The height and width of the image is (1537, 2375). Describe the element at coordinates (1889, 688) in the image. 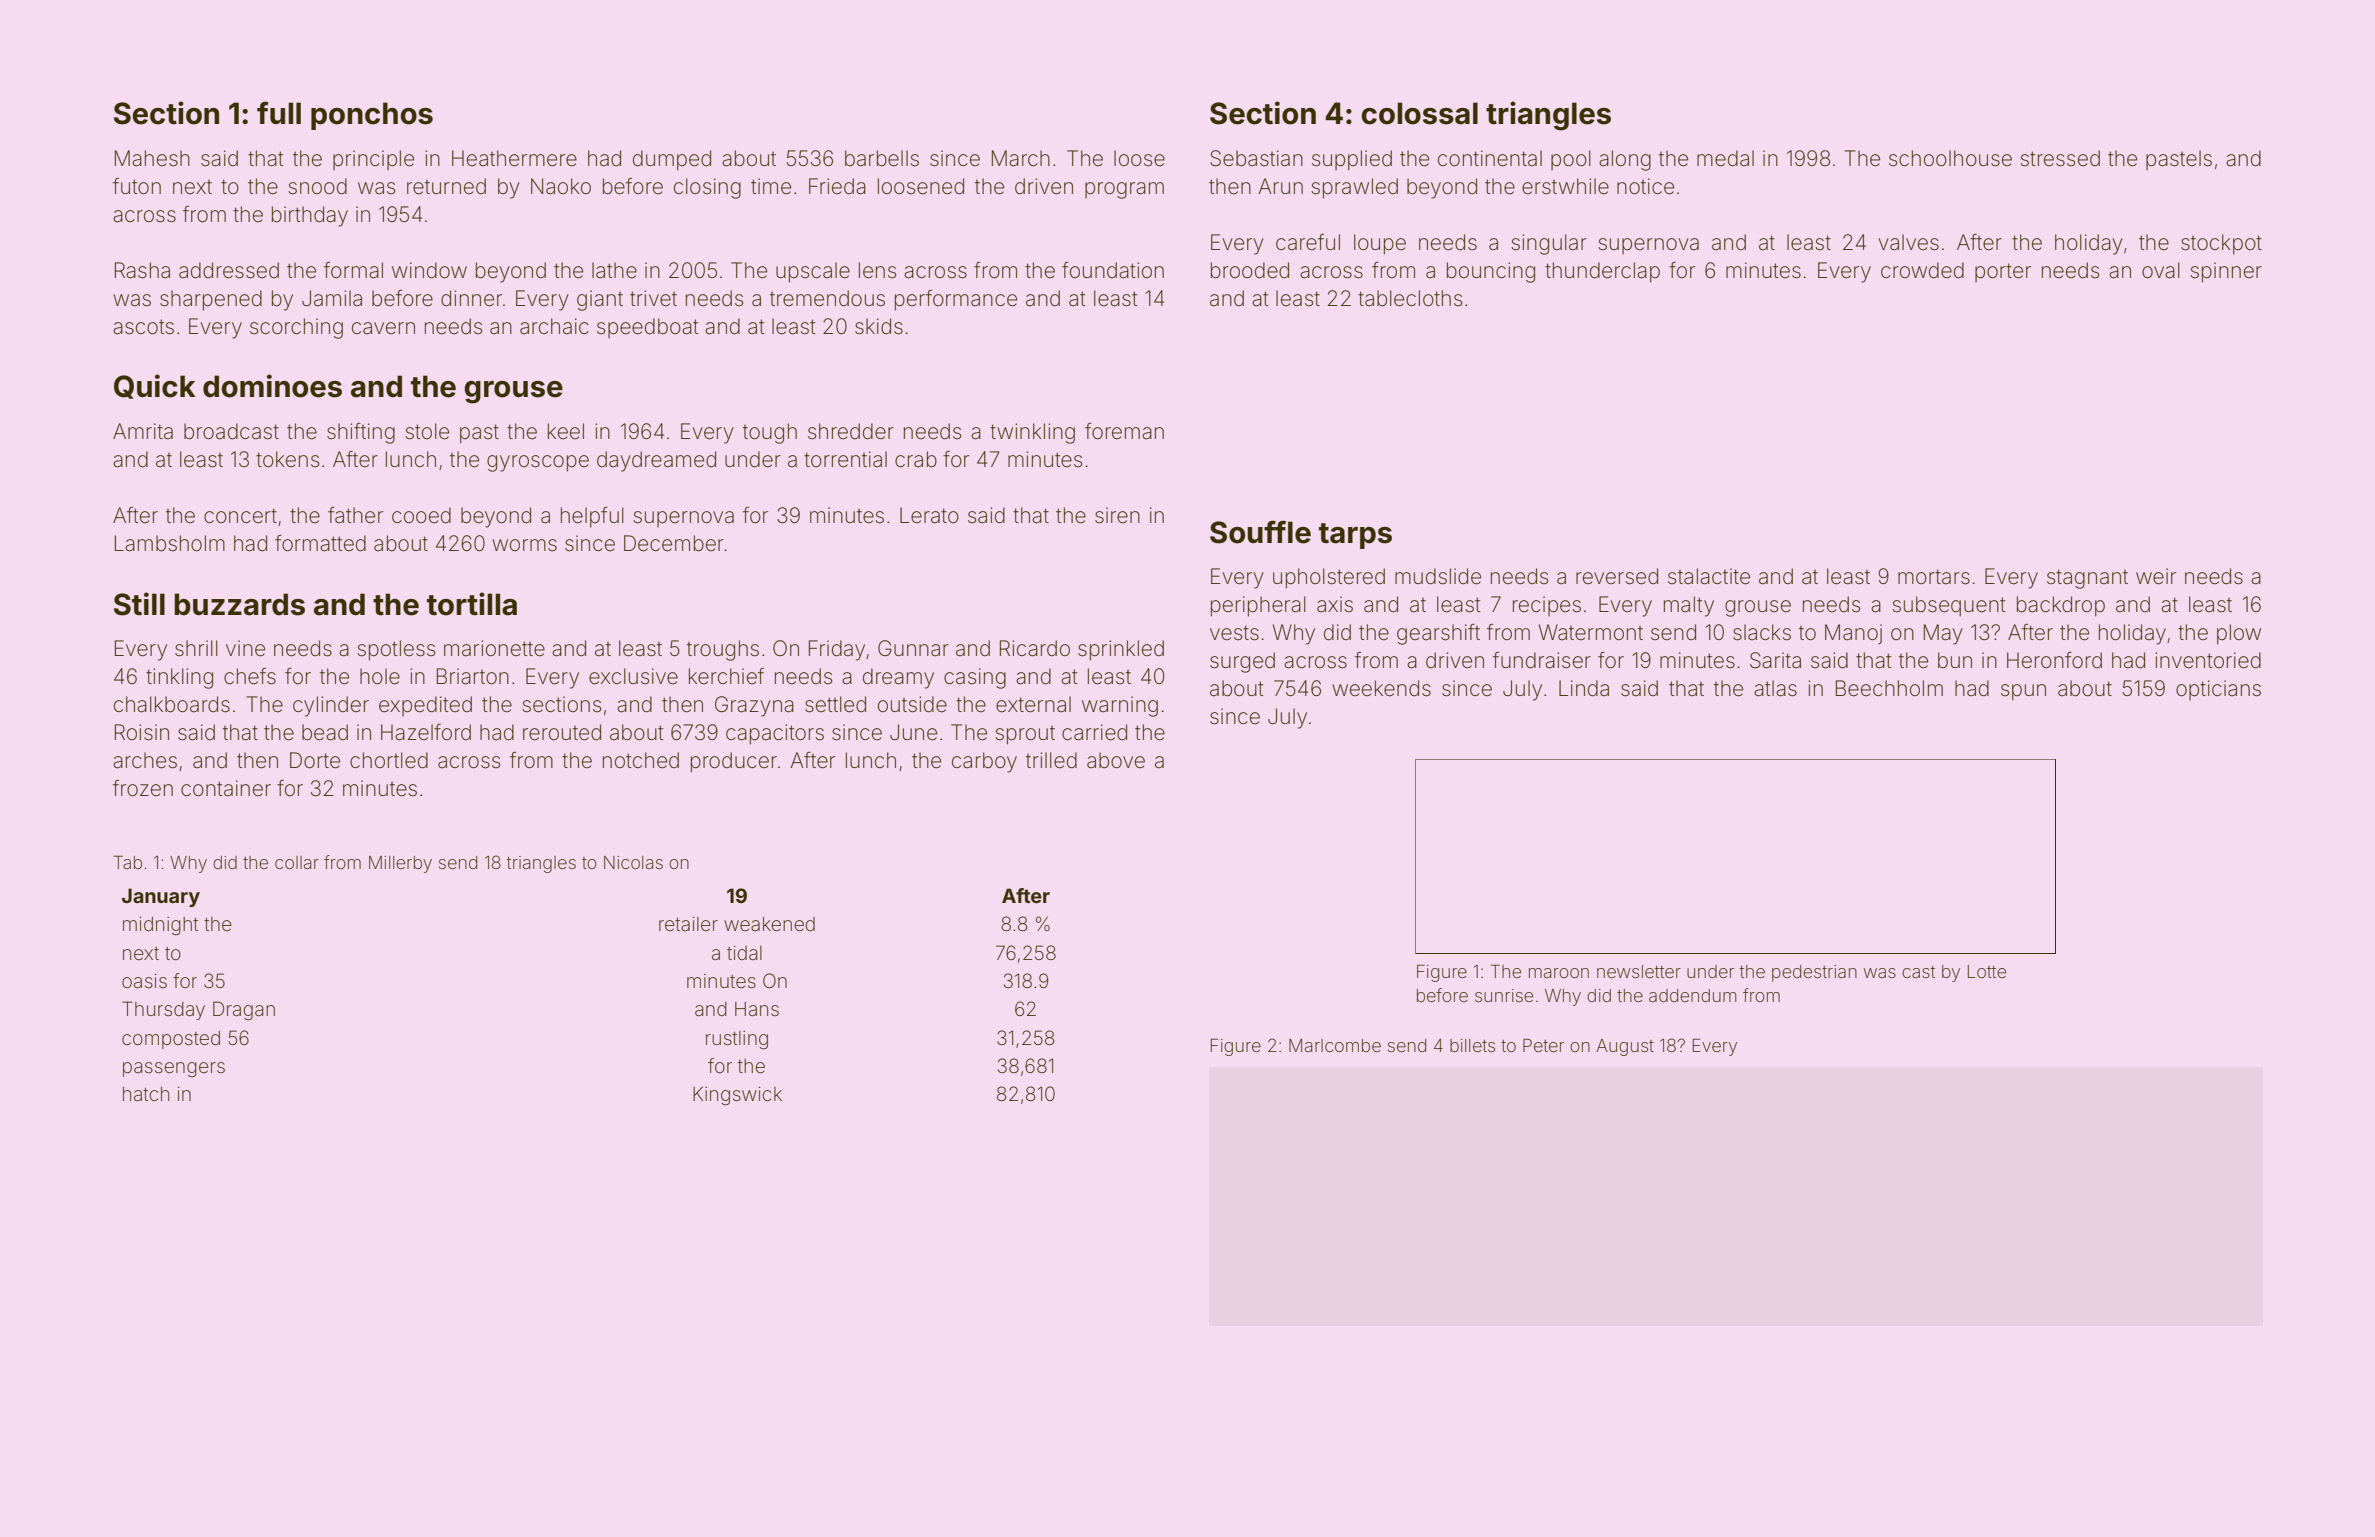

I see `Beechholm` at that location.
